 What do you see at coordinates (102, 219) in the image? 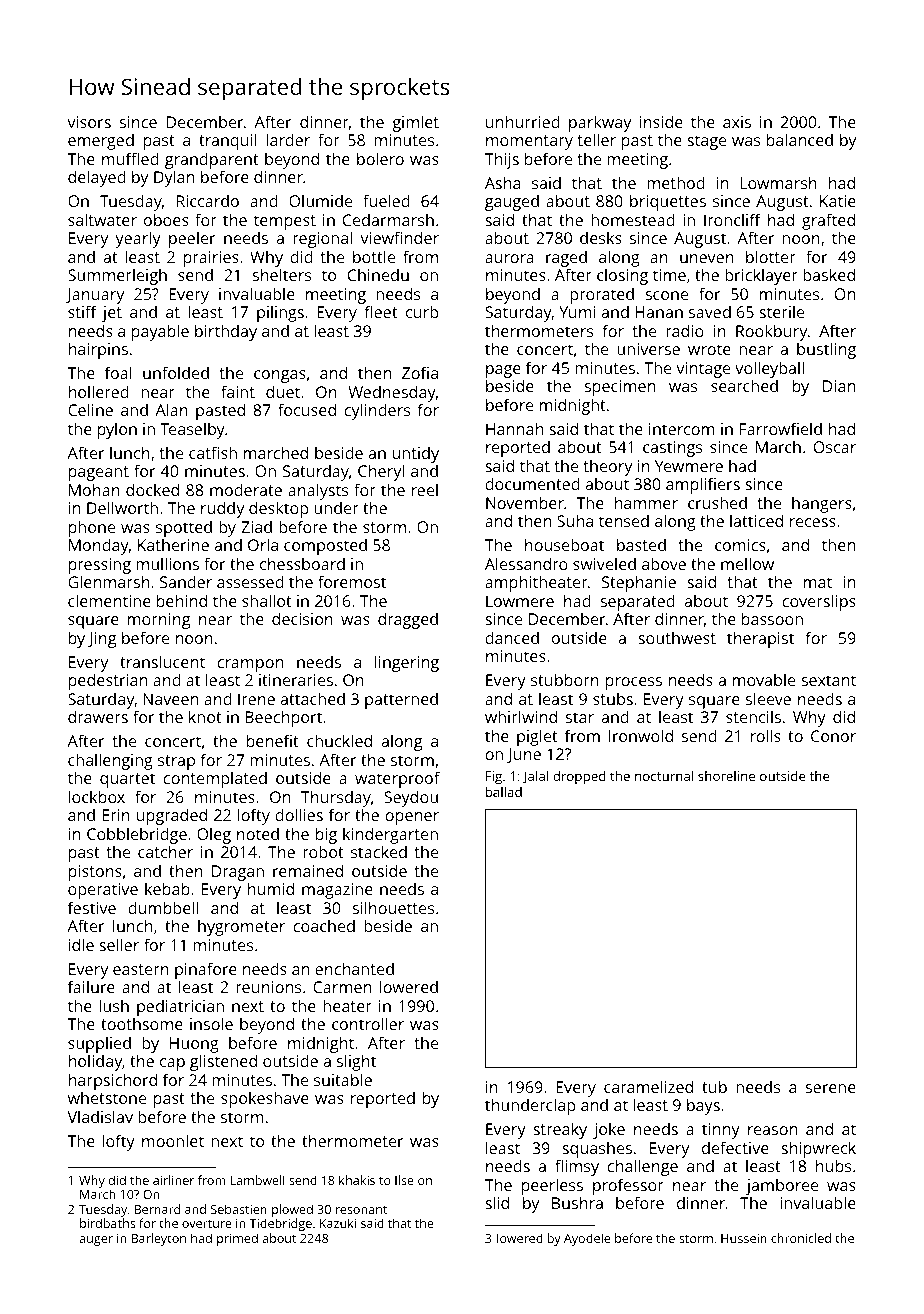
I see `saltwater` at bounding box center [102, 219].
